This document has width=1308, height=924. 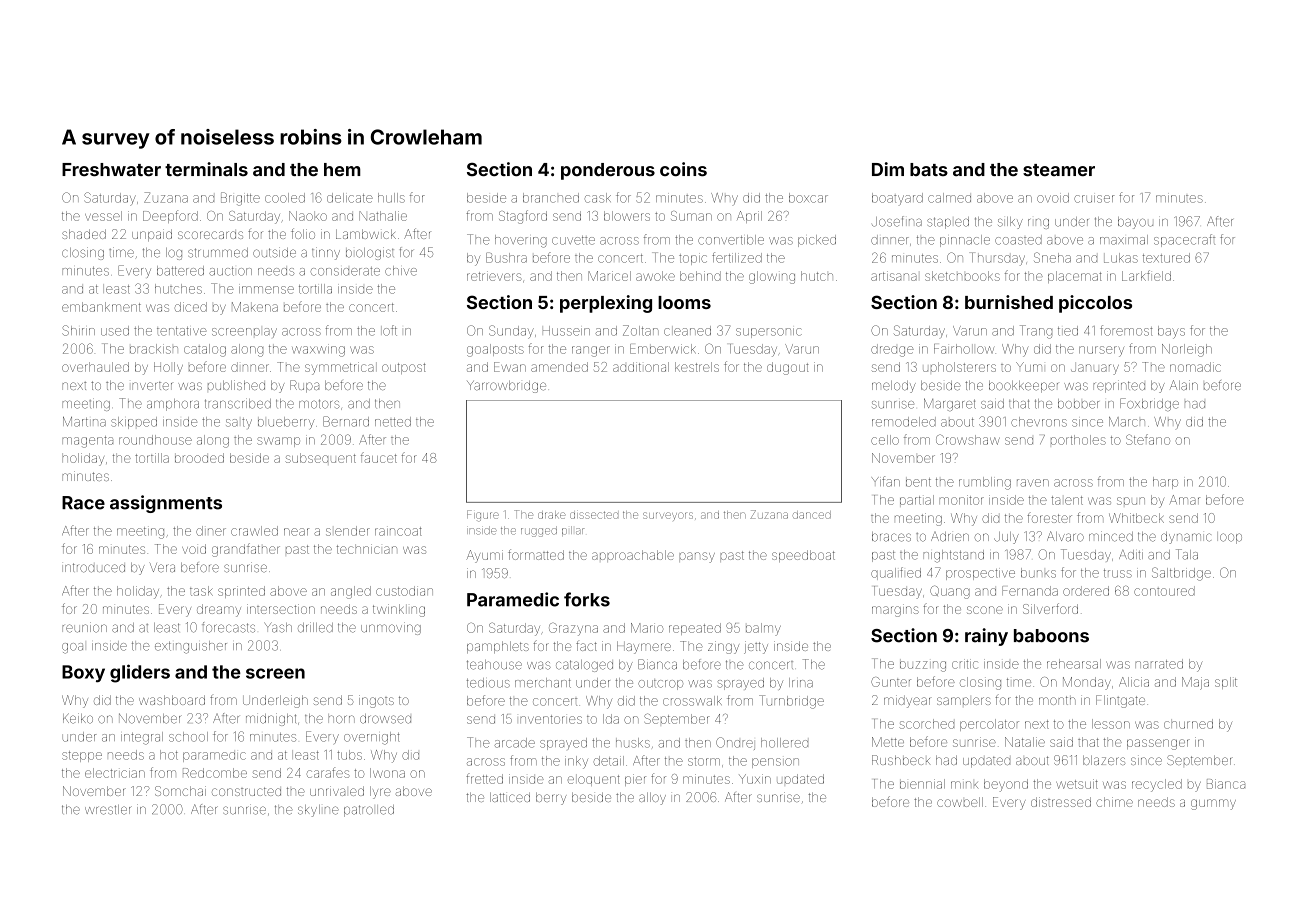 What do you see at coordinates (328, 772) in the document?
I see `carafes` at bounding box center [328, 772].
